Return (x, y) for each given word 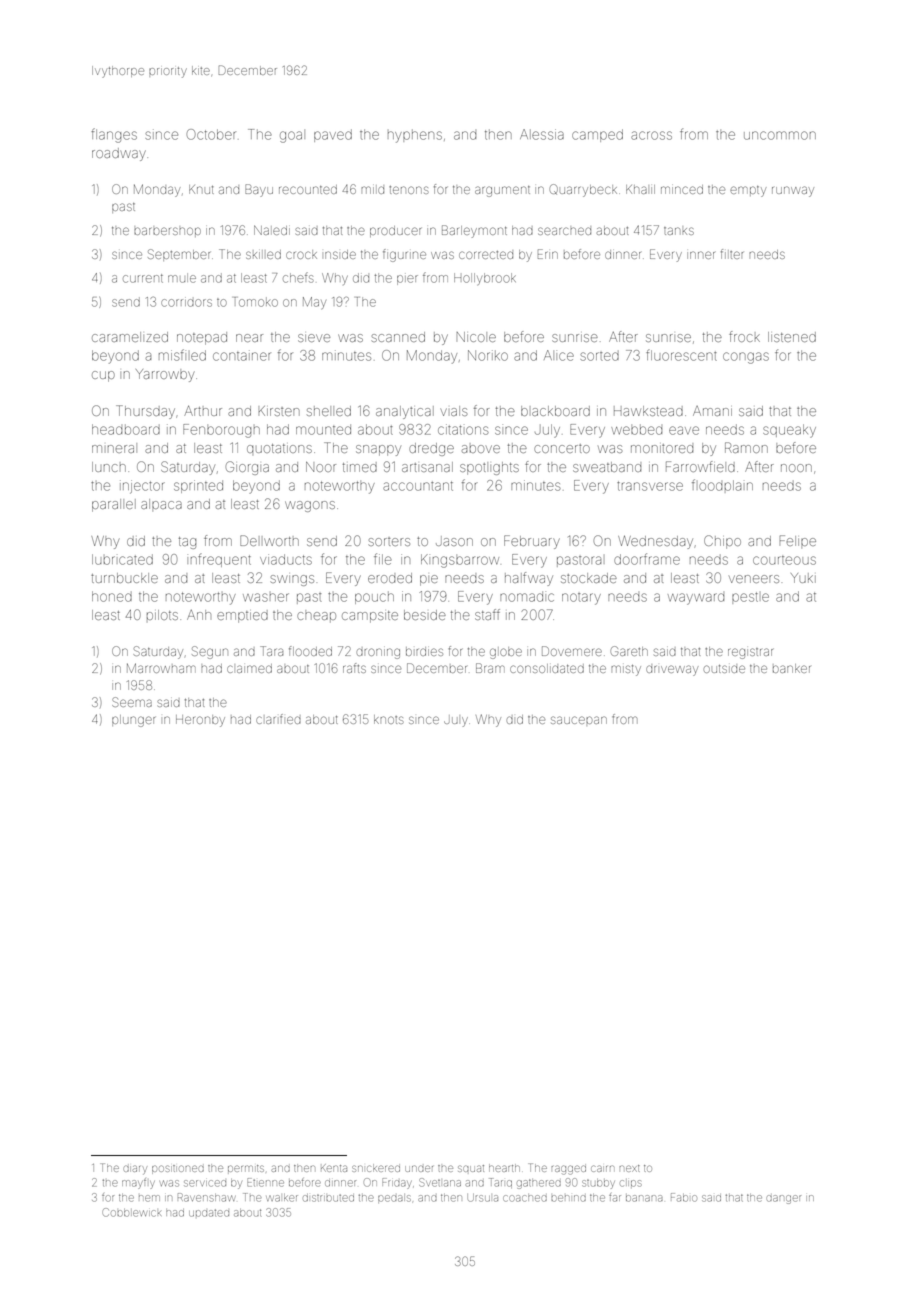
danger (784, 1199)
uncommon (780, 135)
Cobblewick (131, 1212)
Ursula (482, 1198)
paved (333, 135)
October (211, 134)
